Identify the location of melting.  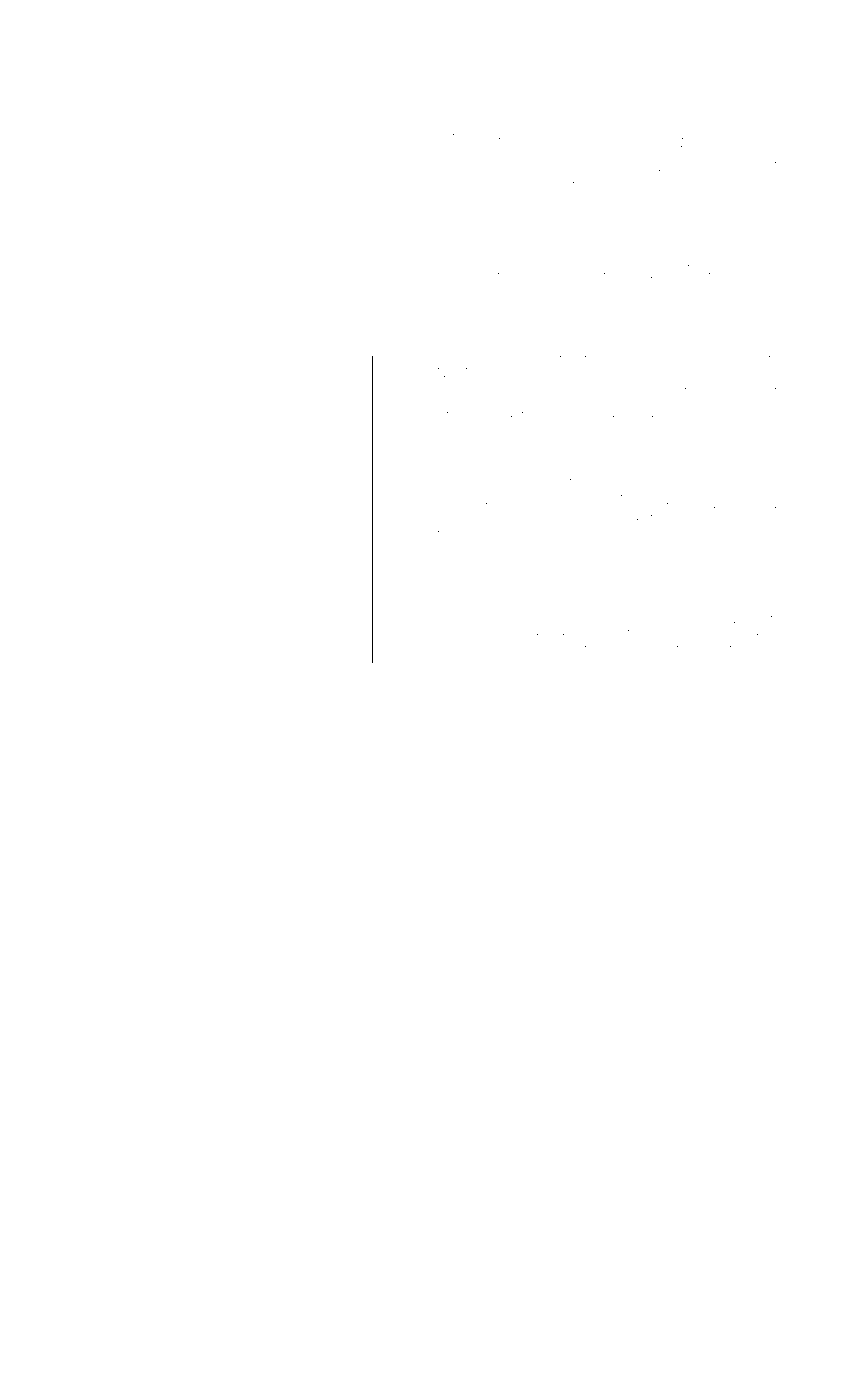
(451, 506).
